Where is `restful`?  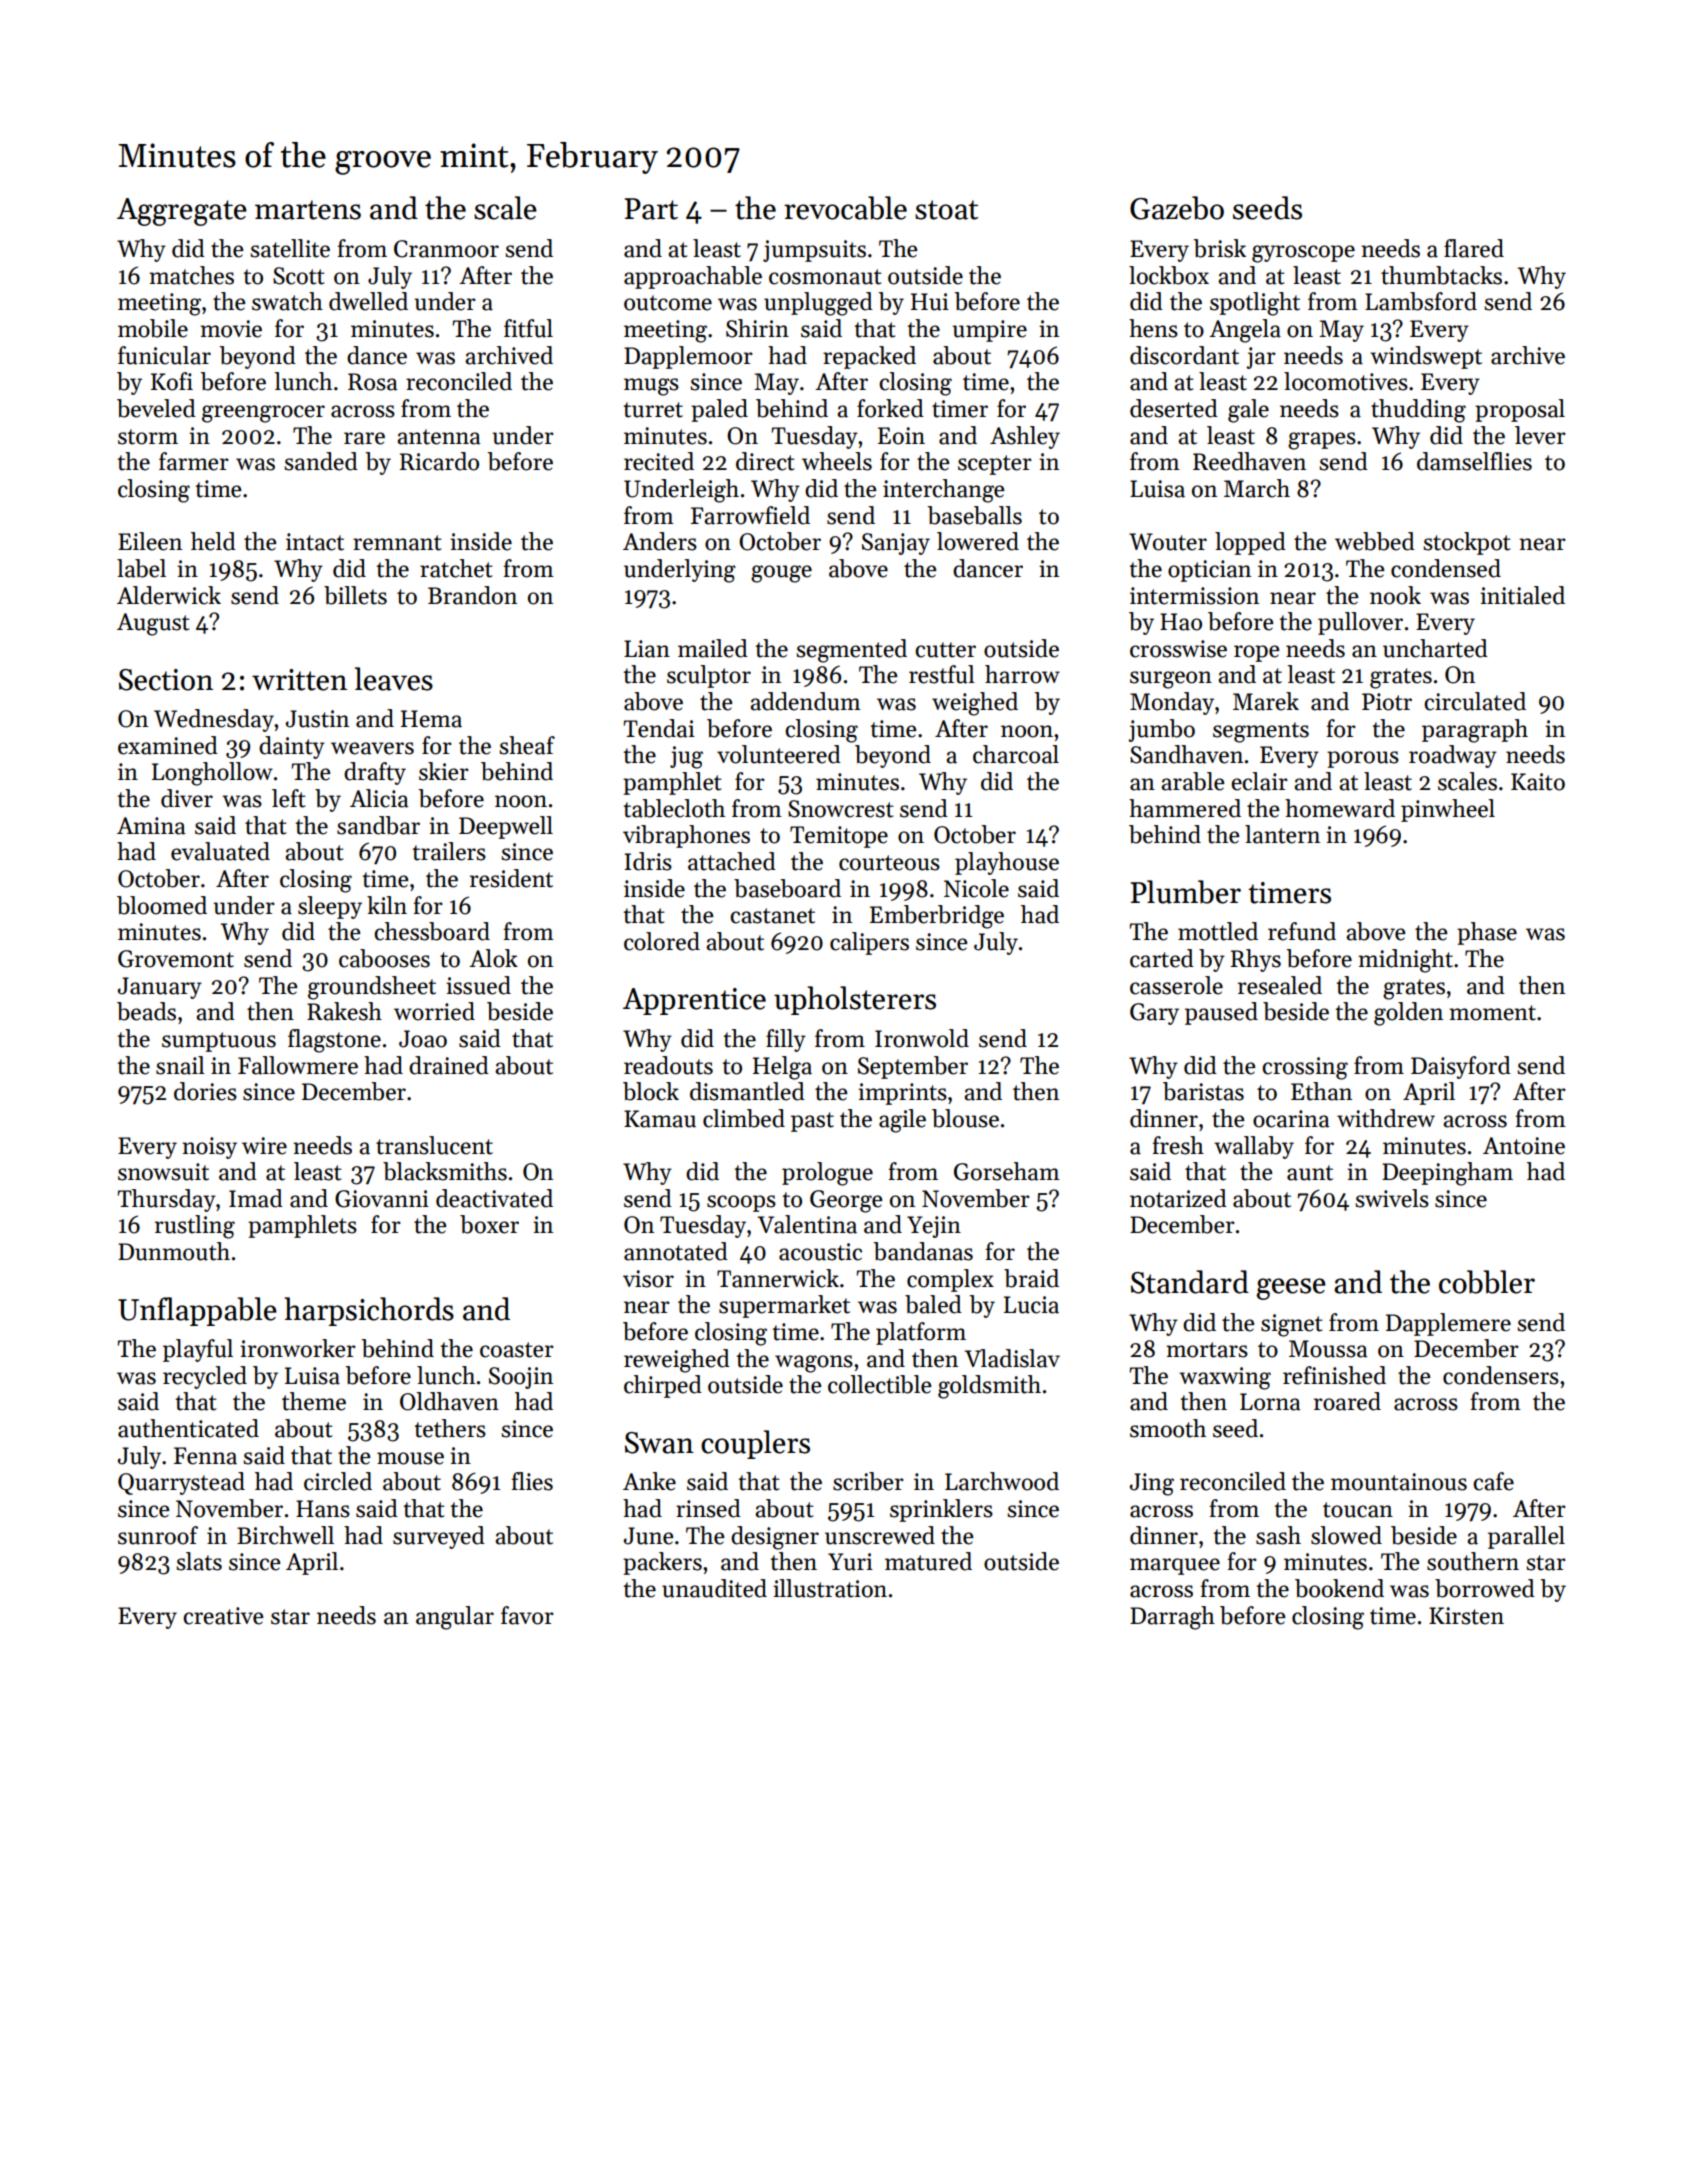
restful is located at coordinates (942, 674).
